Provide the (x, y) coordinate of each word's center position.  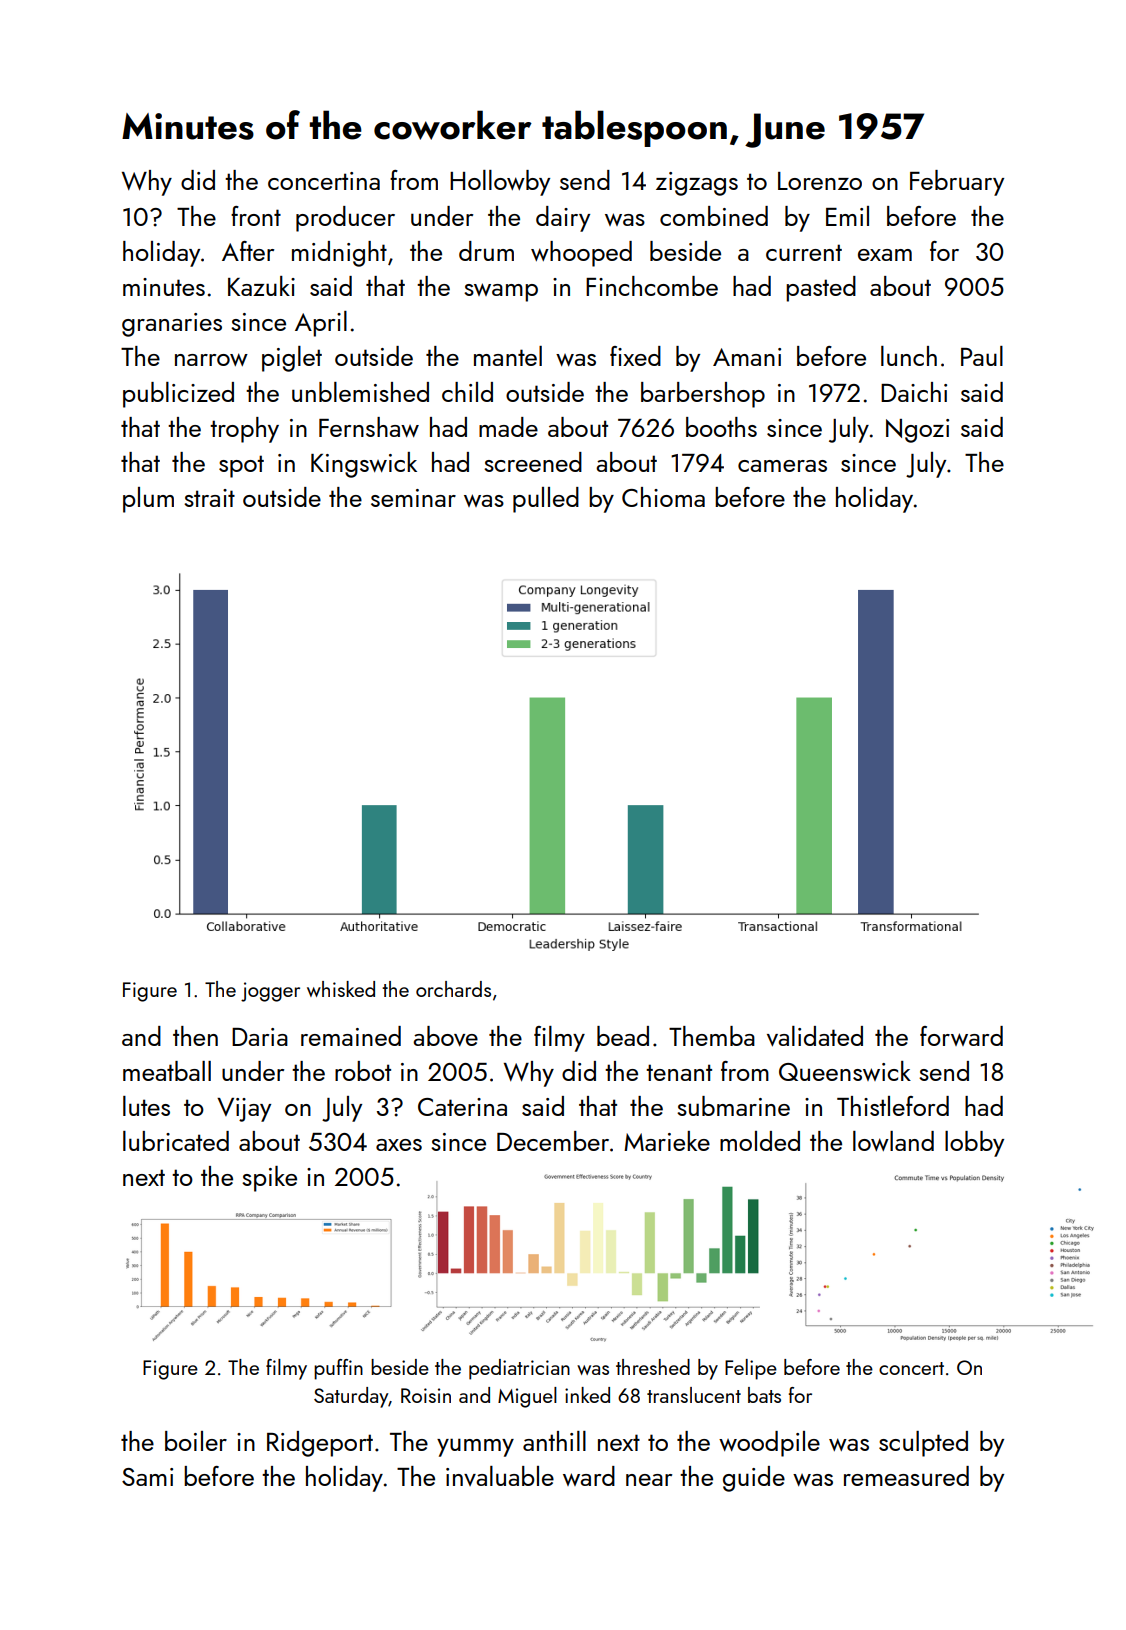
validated (815, 1036)
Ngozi (917, 431)
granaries (172, 325)
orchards (453, 989)
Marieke (667, 1141)
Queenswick (845, 1071)
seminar (413, 498)
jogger (270, 992)
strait (209, 498)
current (804, 252)
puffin (338, 1369)
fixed (635, 356)
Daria (260, 1037)
